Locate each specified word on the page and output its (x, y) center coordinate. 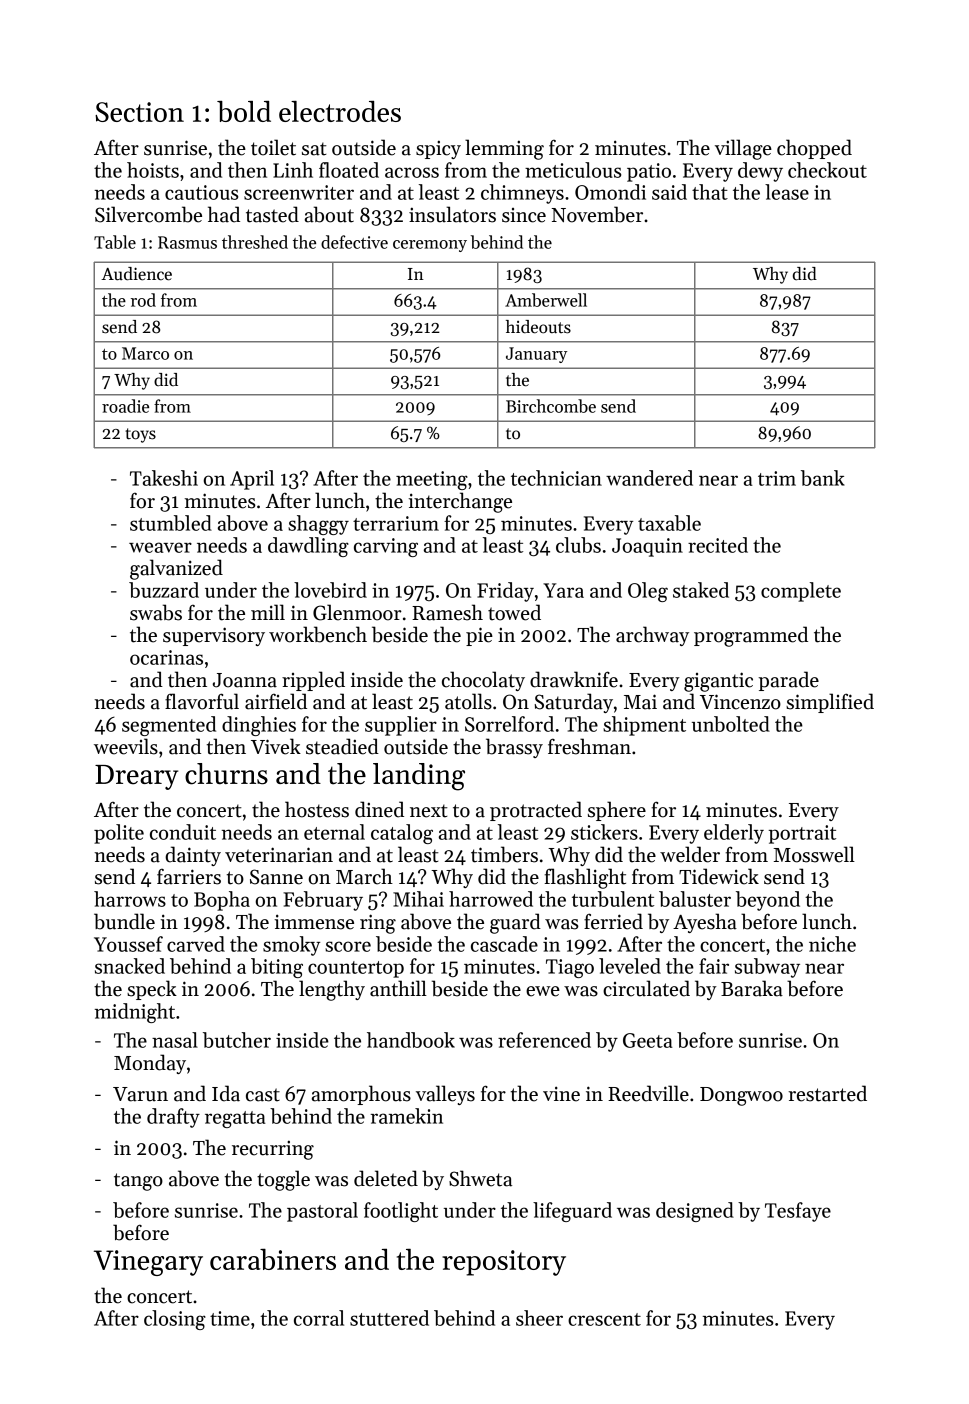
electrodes (340, 111)
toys (140, 435)
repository (504, 1263)
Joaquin (647, 547)
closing (175, 1320)
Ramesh (447, 612)
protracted (536, 811)
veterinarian (279, 855)
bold (244, 111)
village (743, 149)
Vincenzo (740, 702)
